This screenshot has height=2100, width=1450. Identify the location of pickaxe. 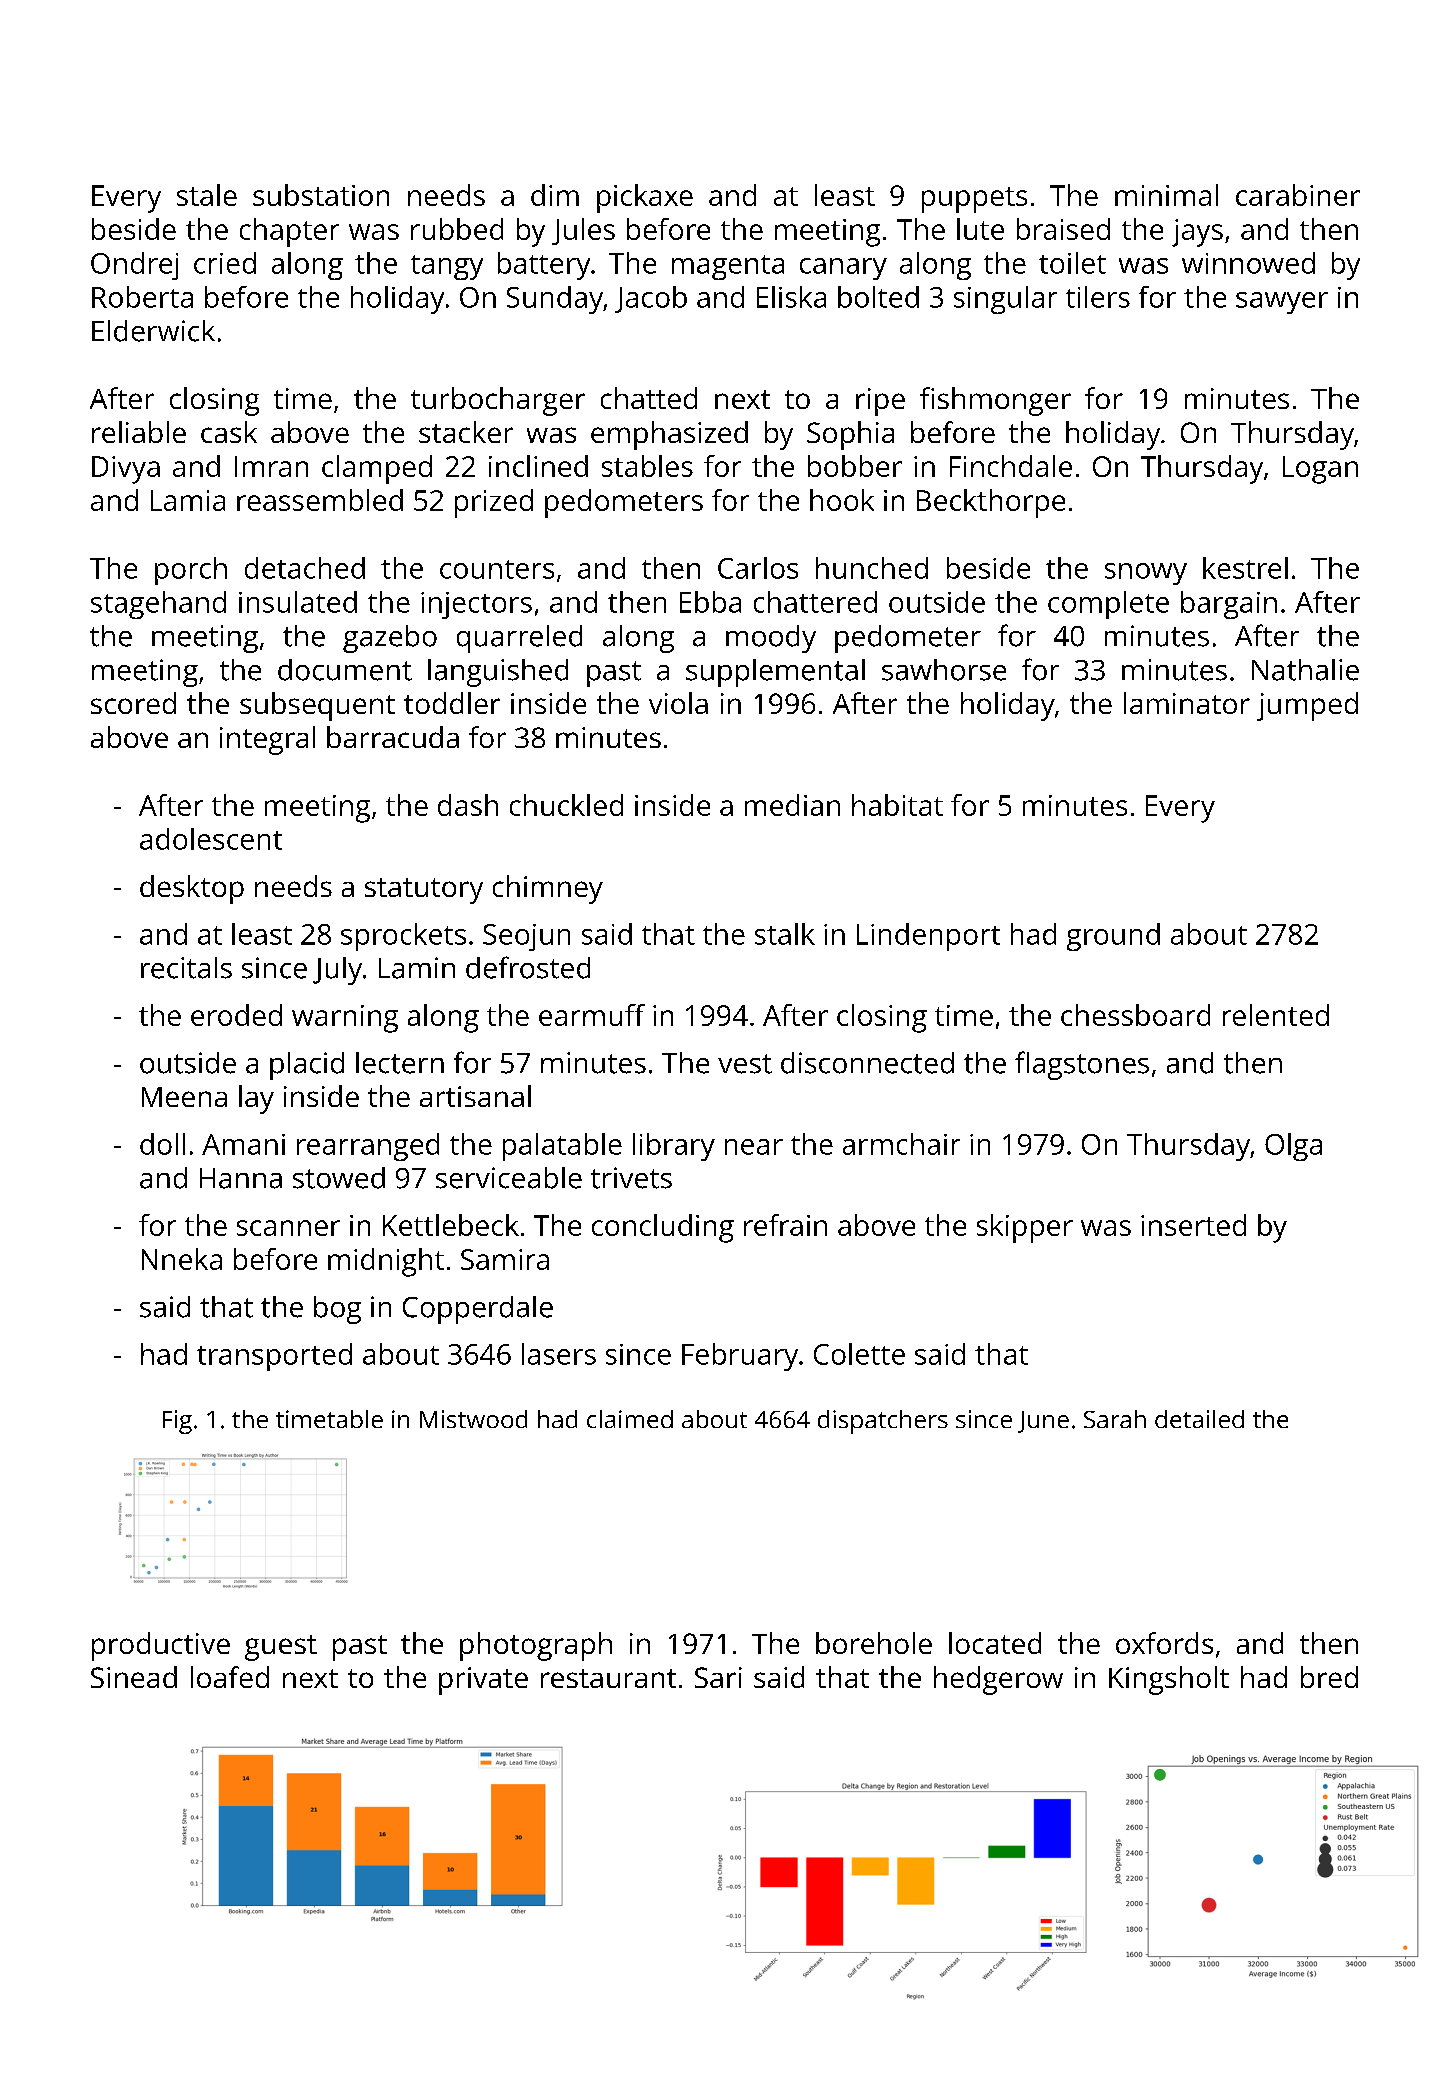
(645, 198).
